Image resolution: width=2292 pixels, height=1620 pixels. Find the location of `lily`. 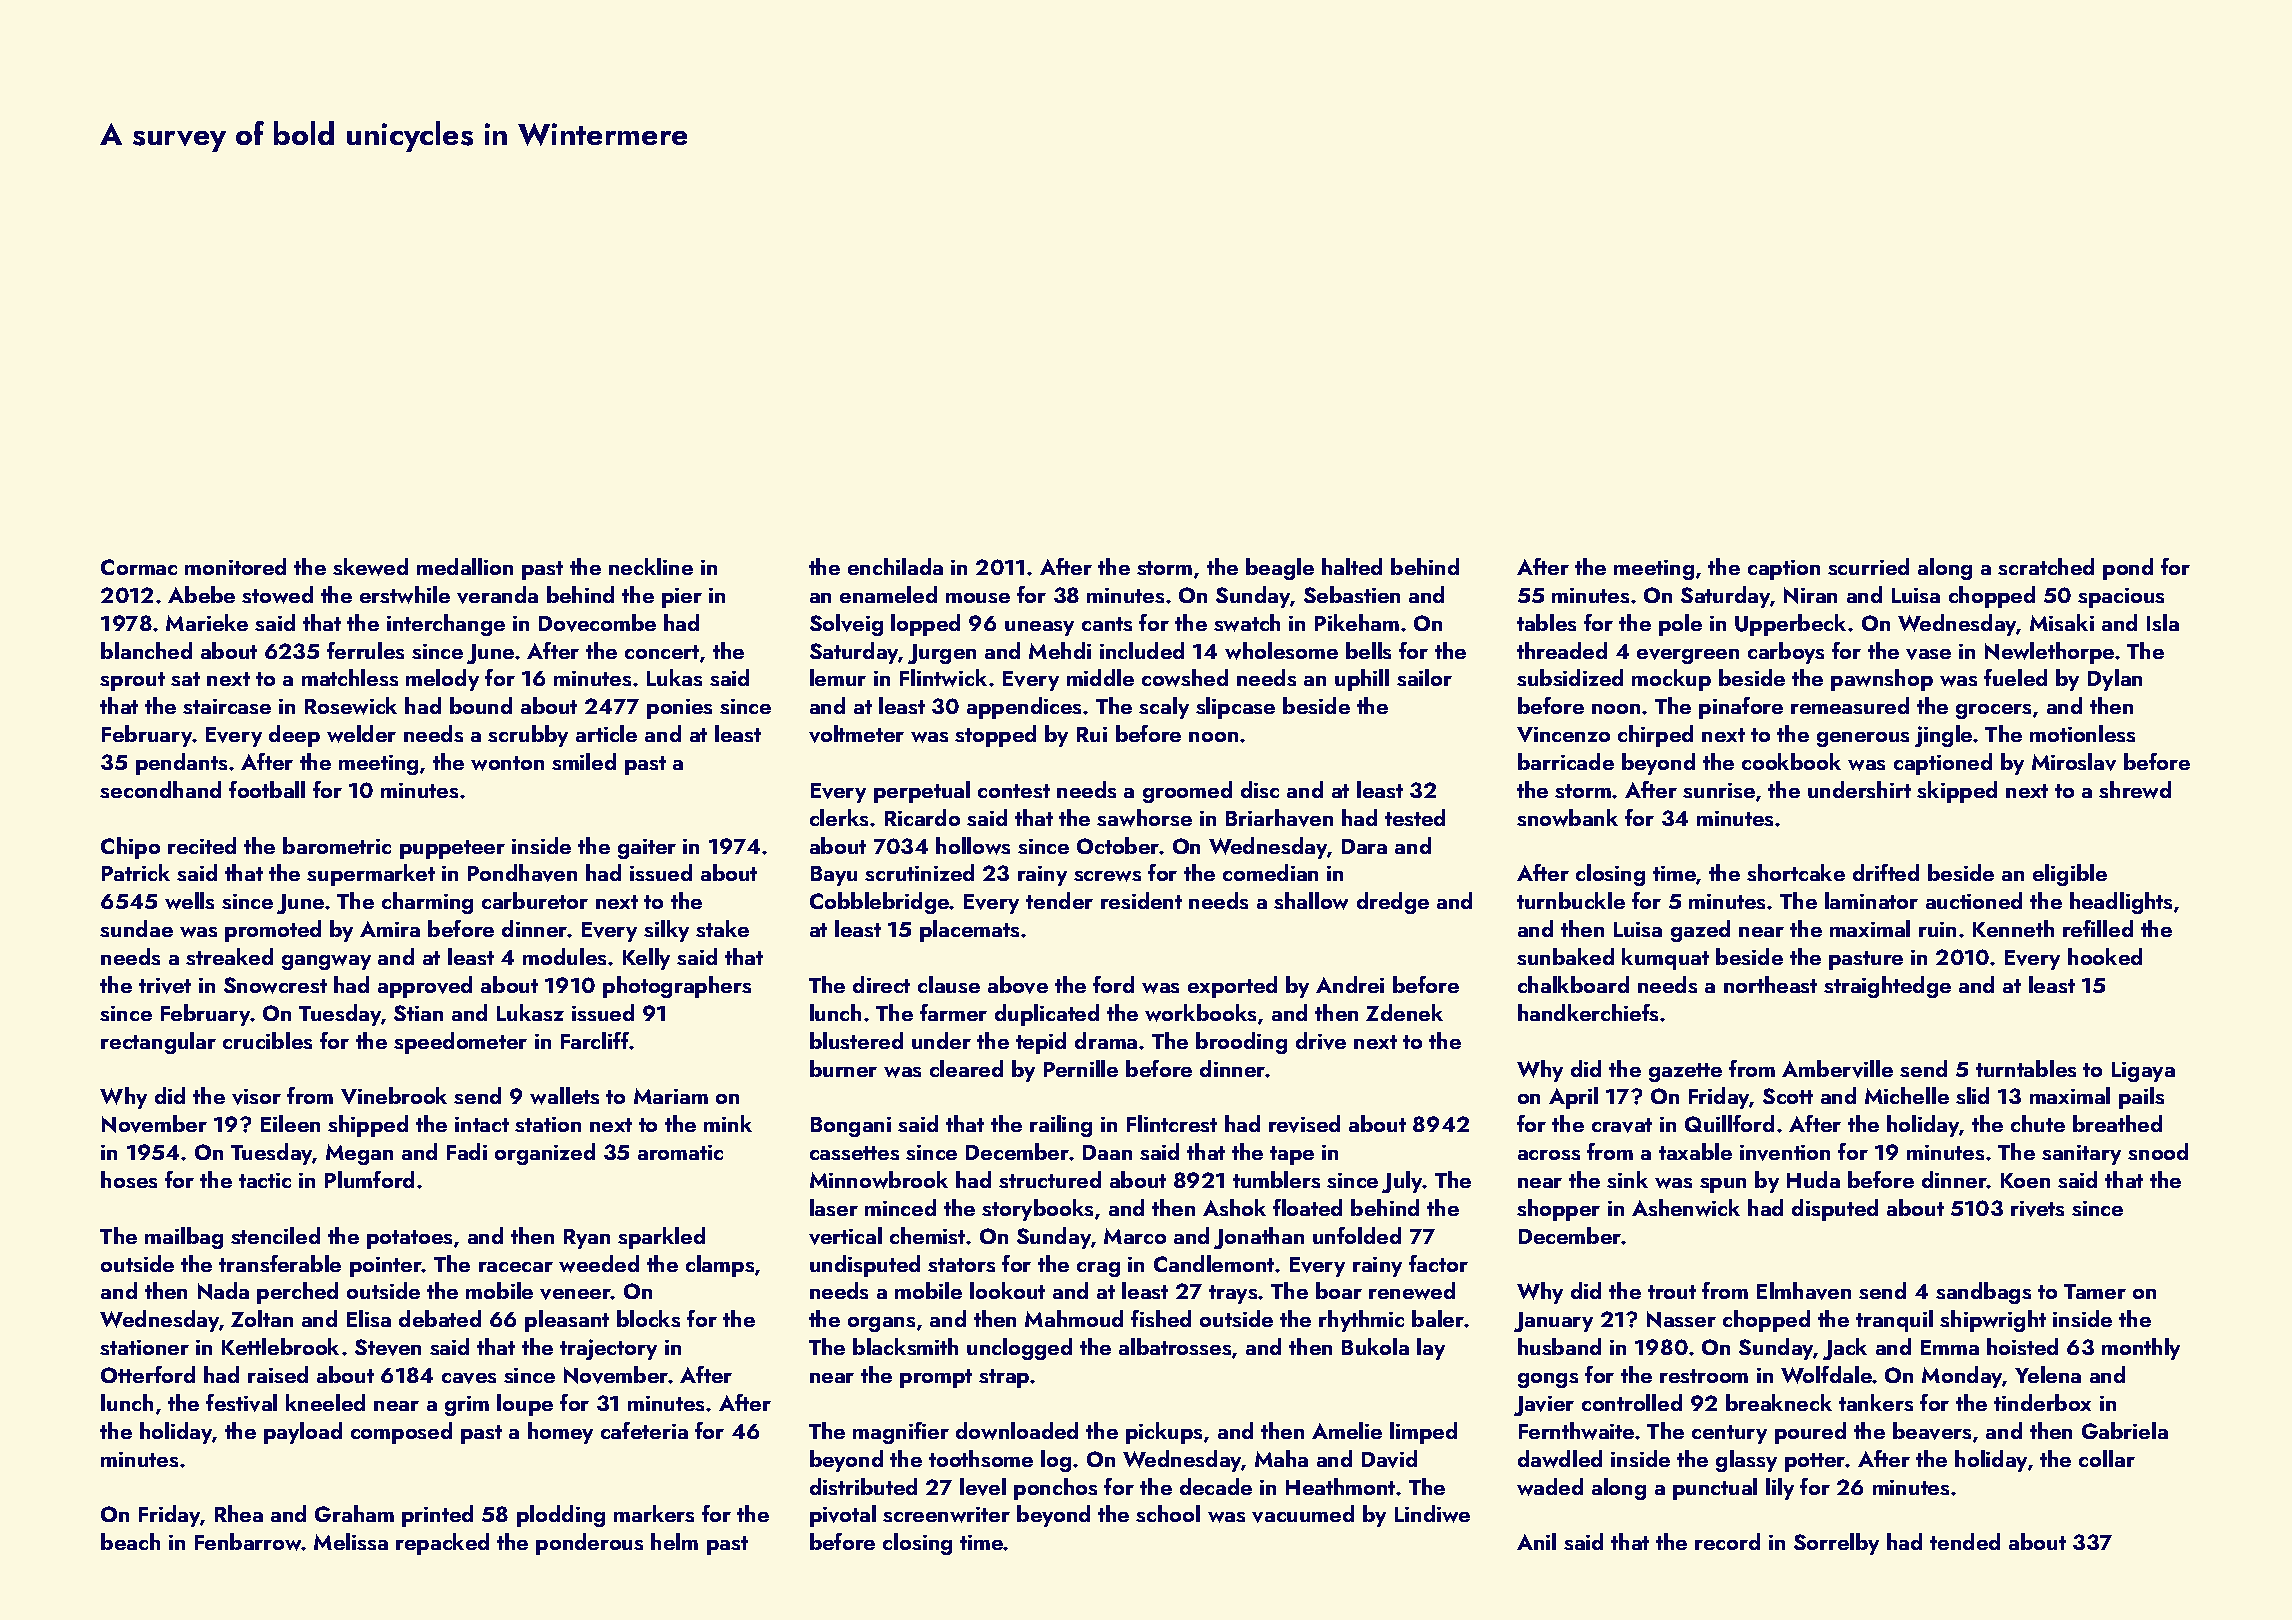

lily is located at coordinates (1780, 1489).
